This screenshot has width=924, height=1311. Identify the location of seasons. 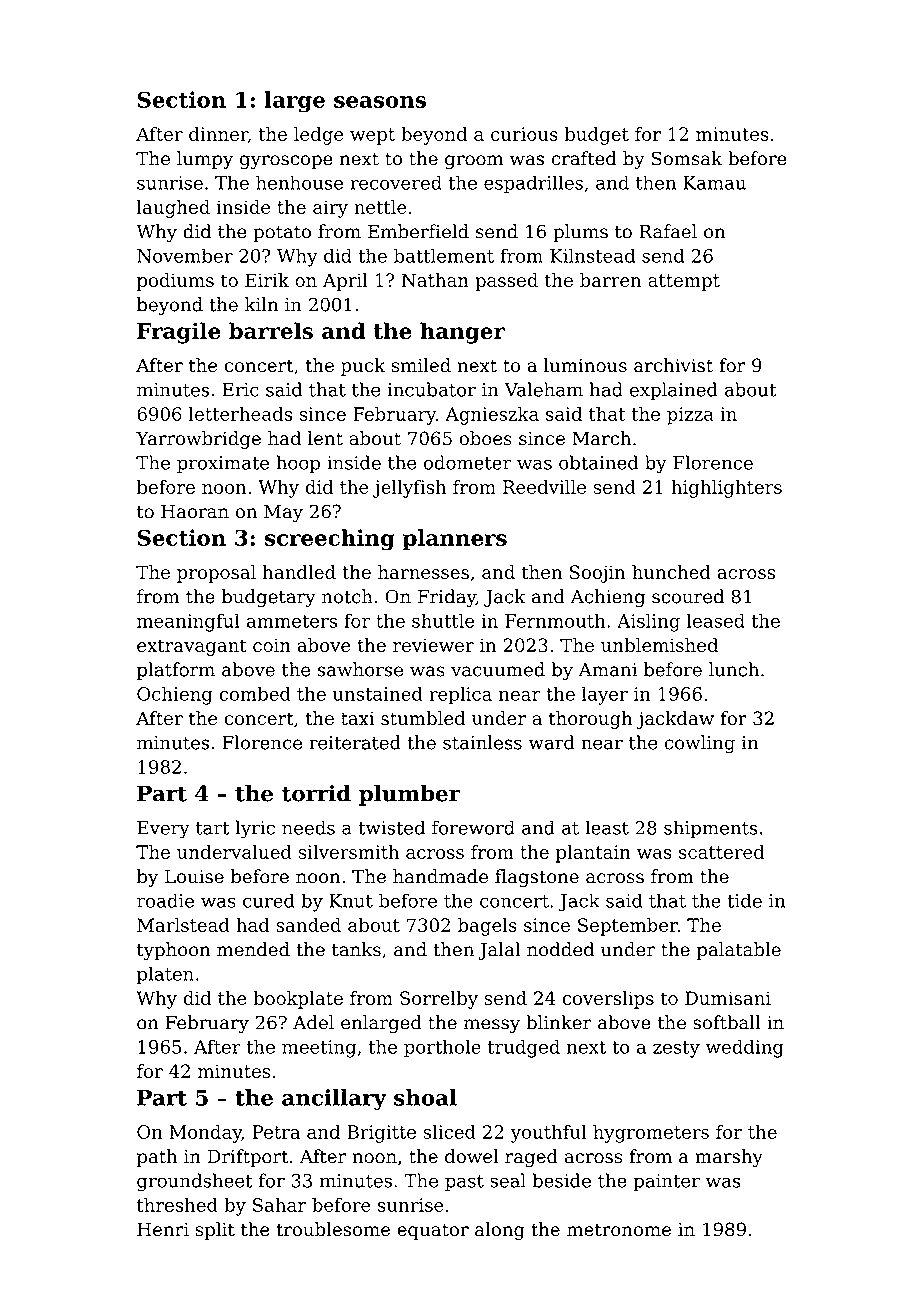
(380, 102).
